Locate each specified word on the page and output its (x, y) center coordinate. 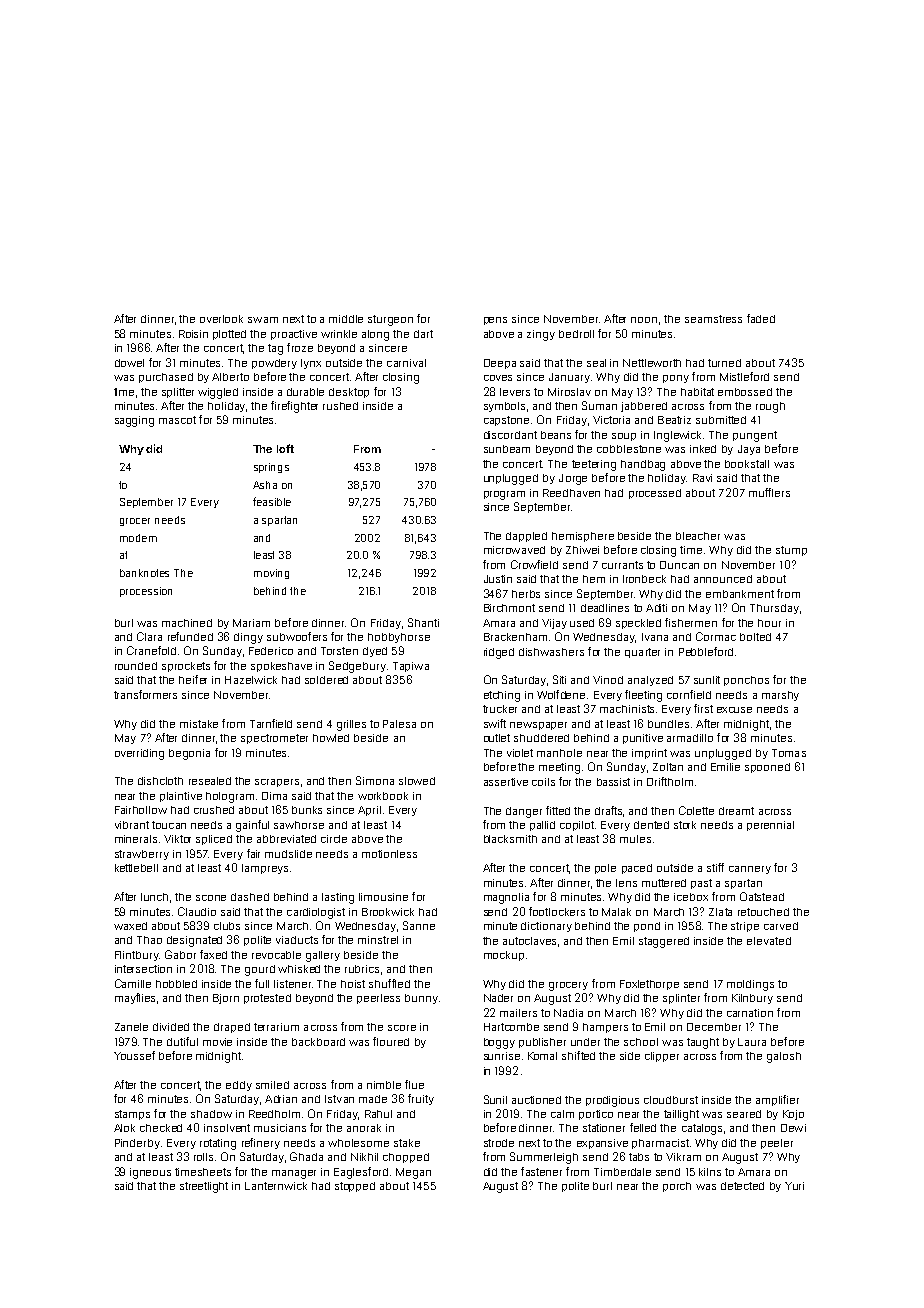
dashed (250, 897)
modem (138, 538)
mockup (504, 956)
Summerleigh (544, 1158)
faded (761, 318)
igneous (150, 1173)
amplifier (777, 1100)
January (569, 378)
